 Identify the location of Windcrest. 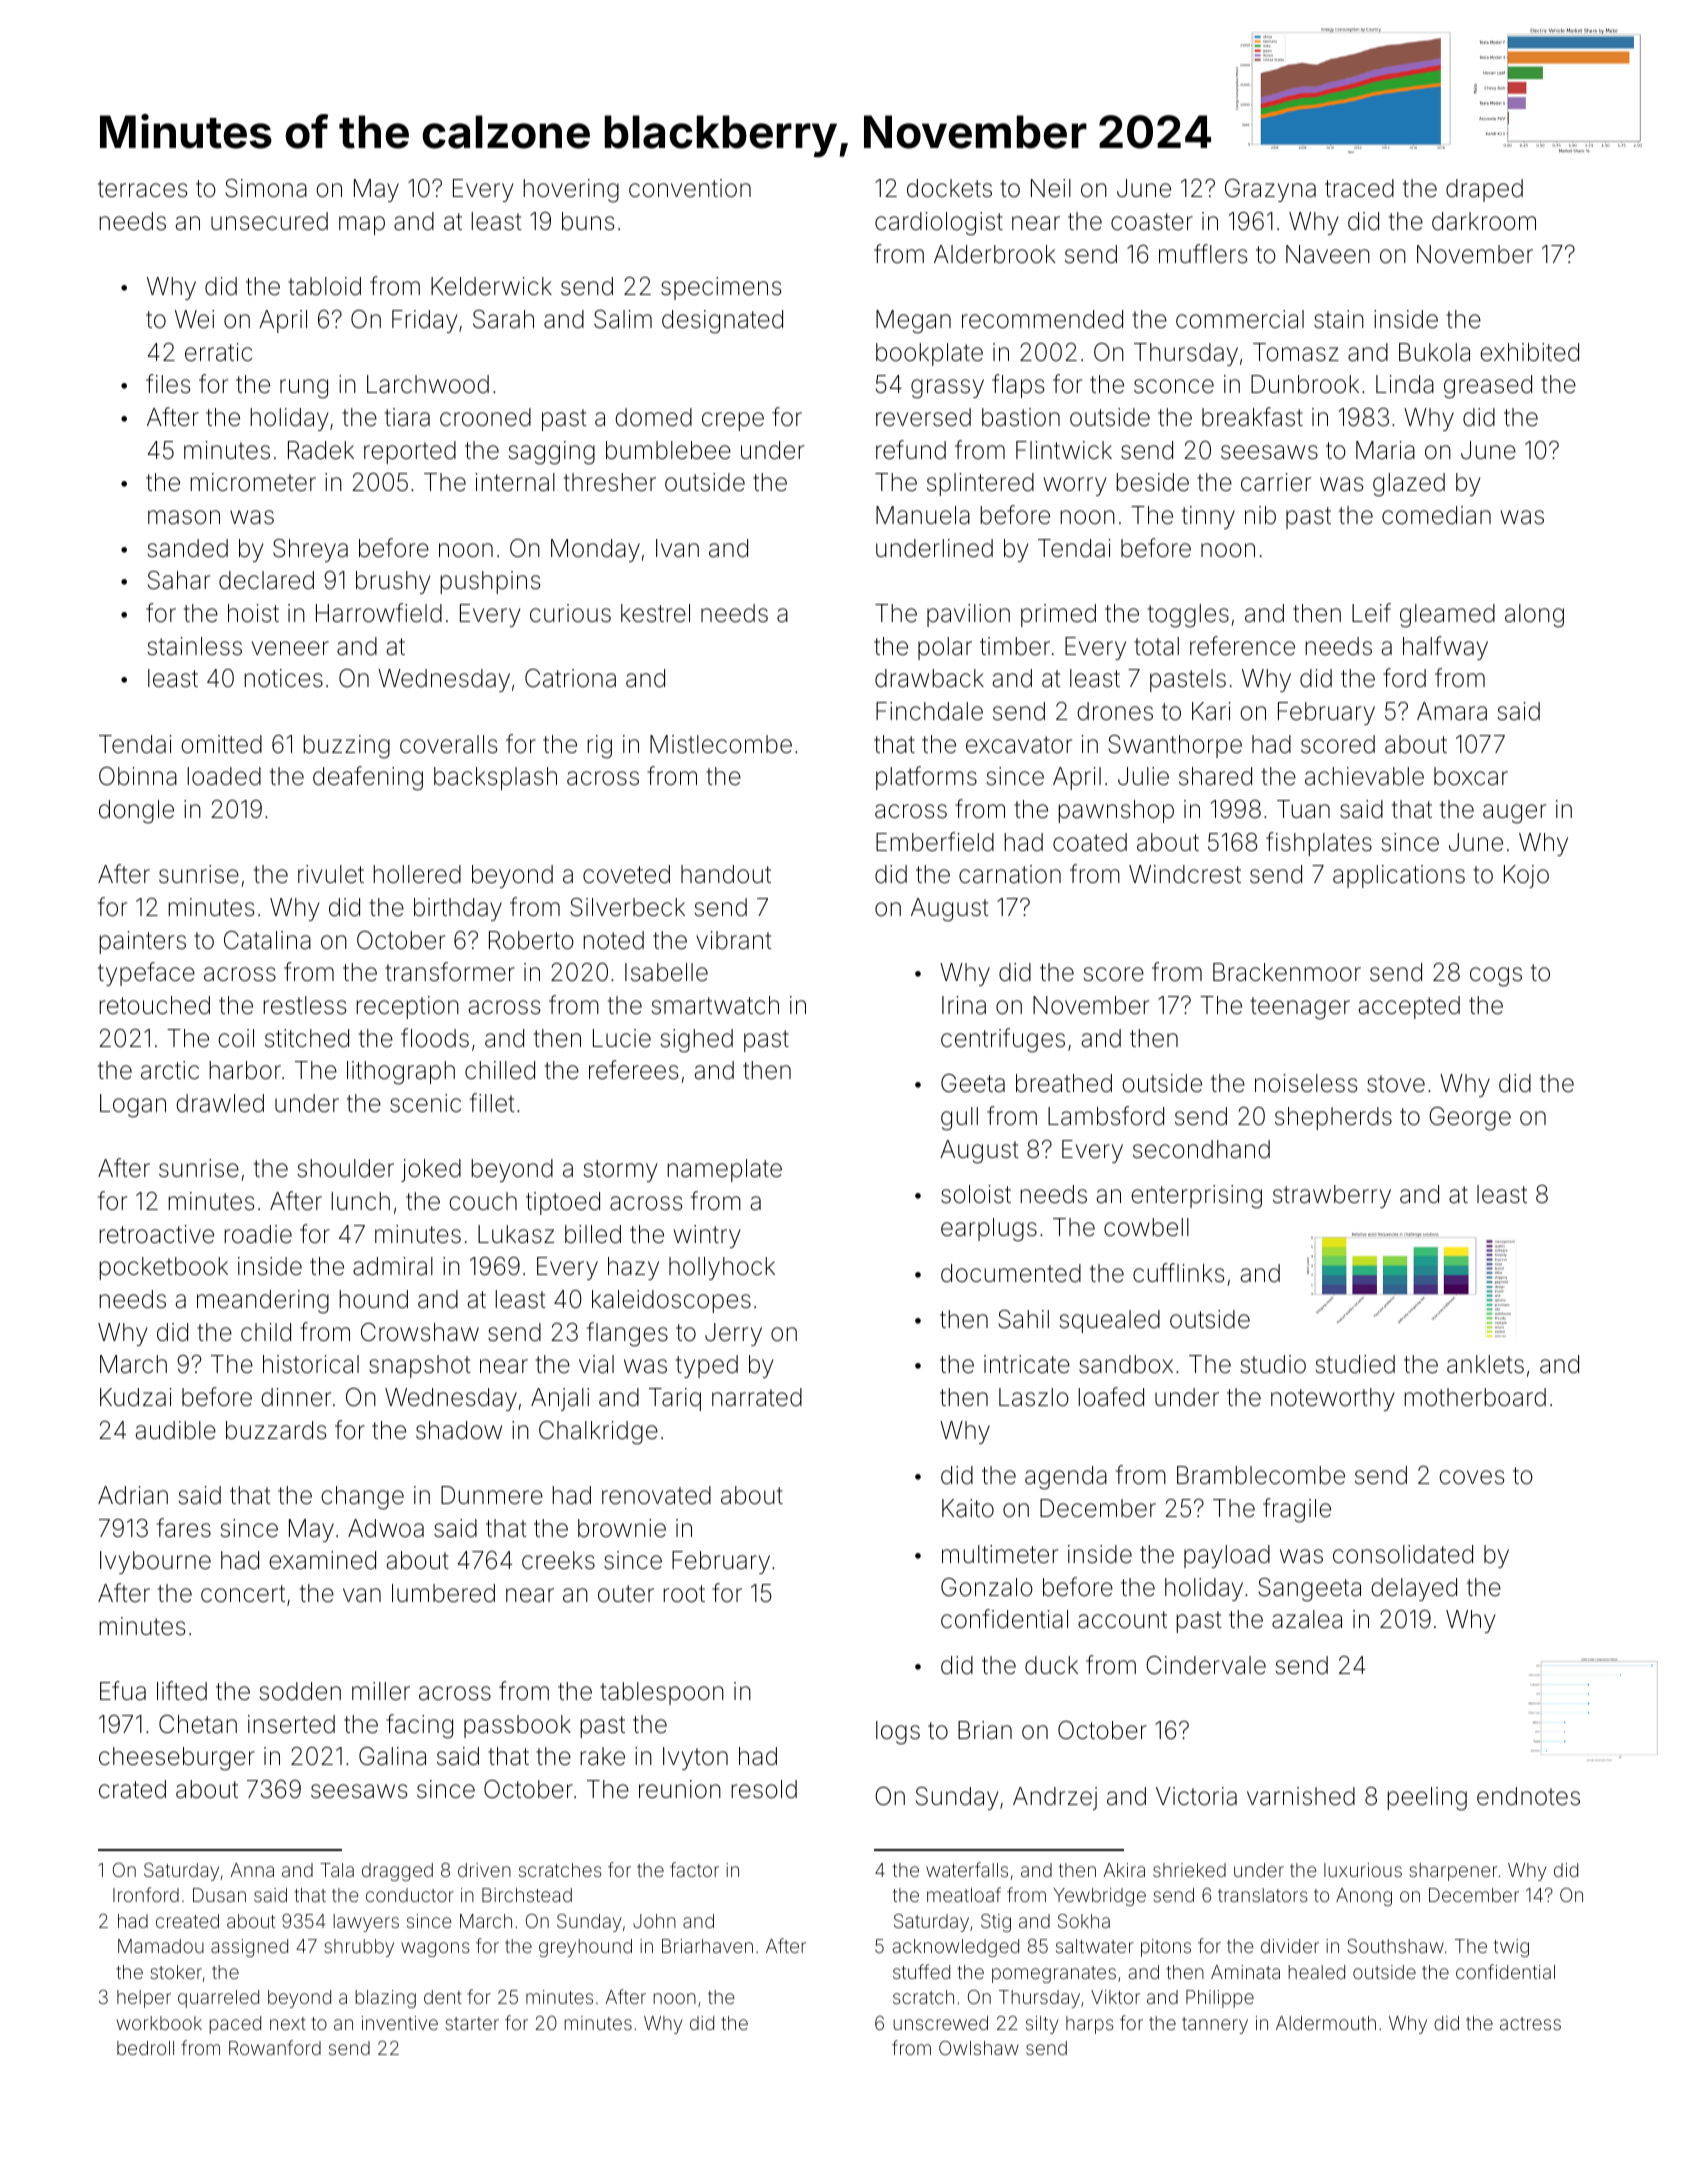
(1185, 874).
